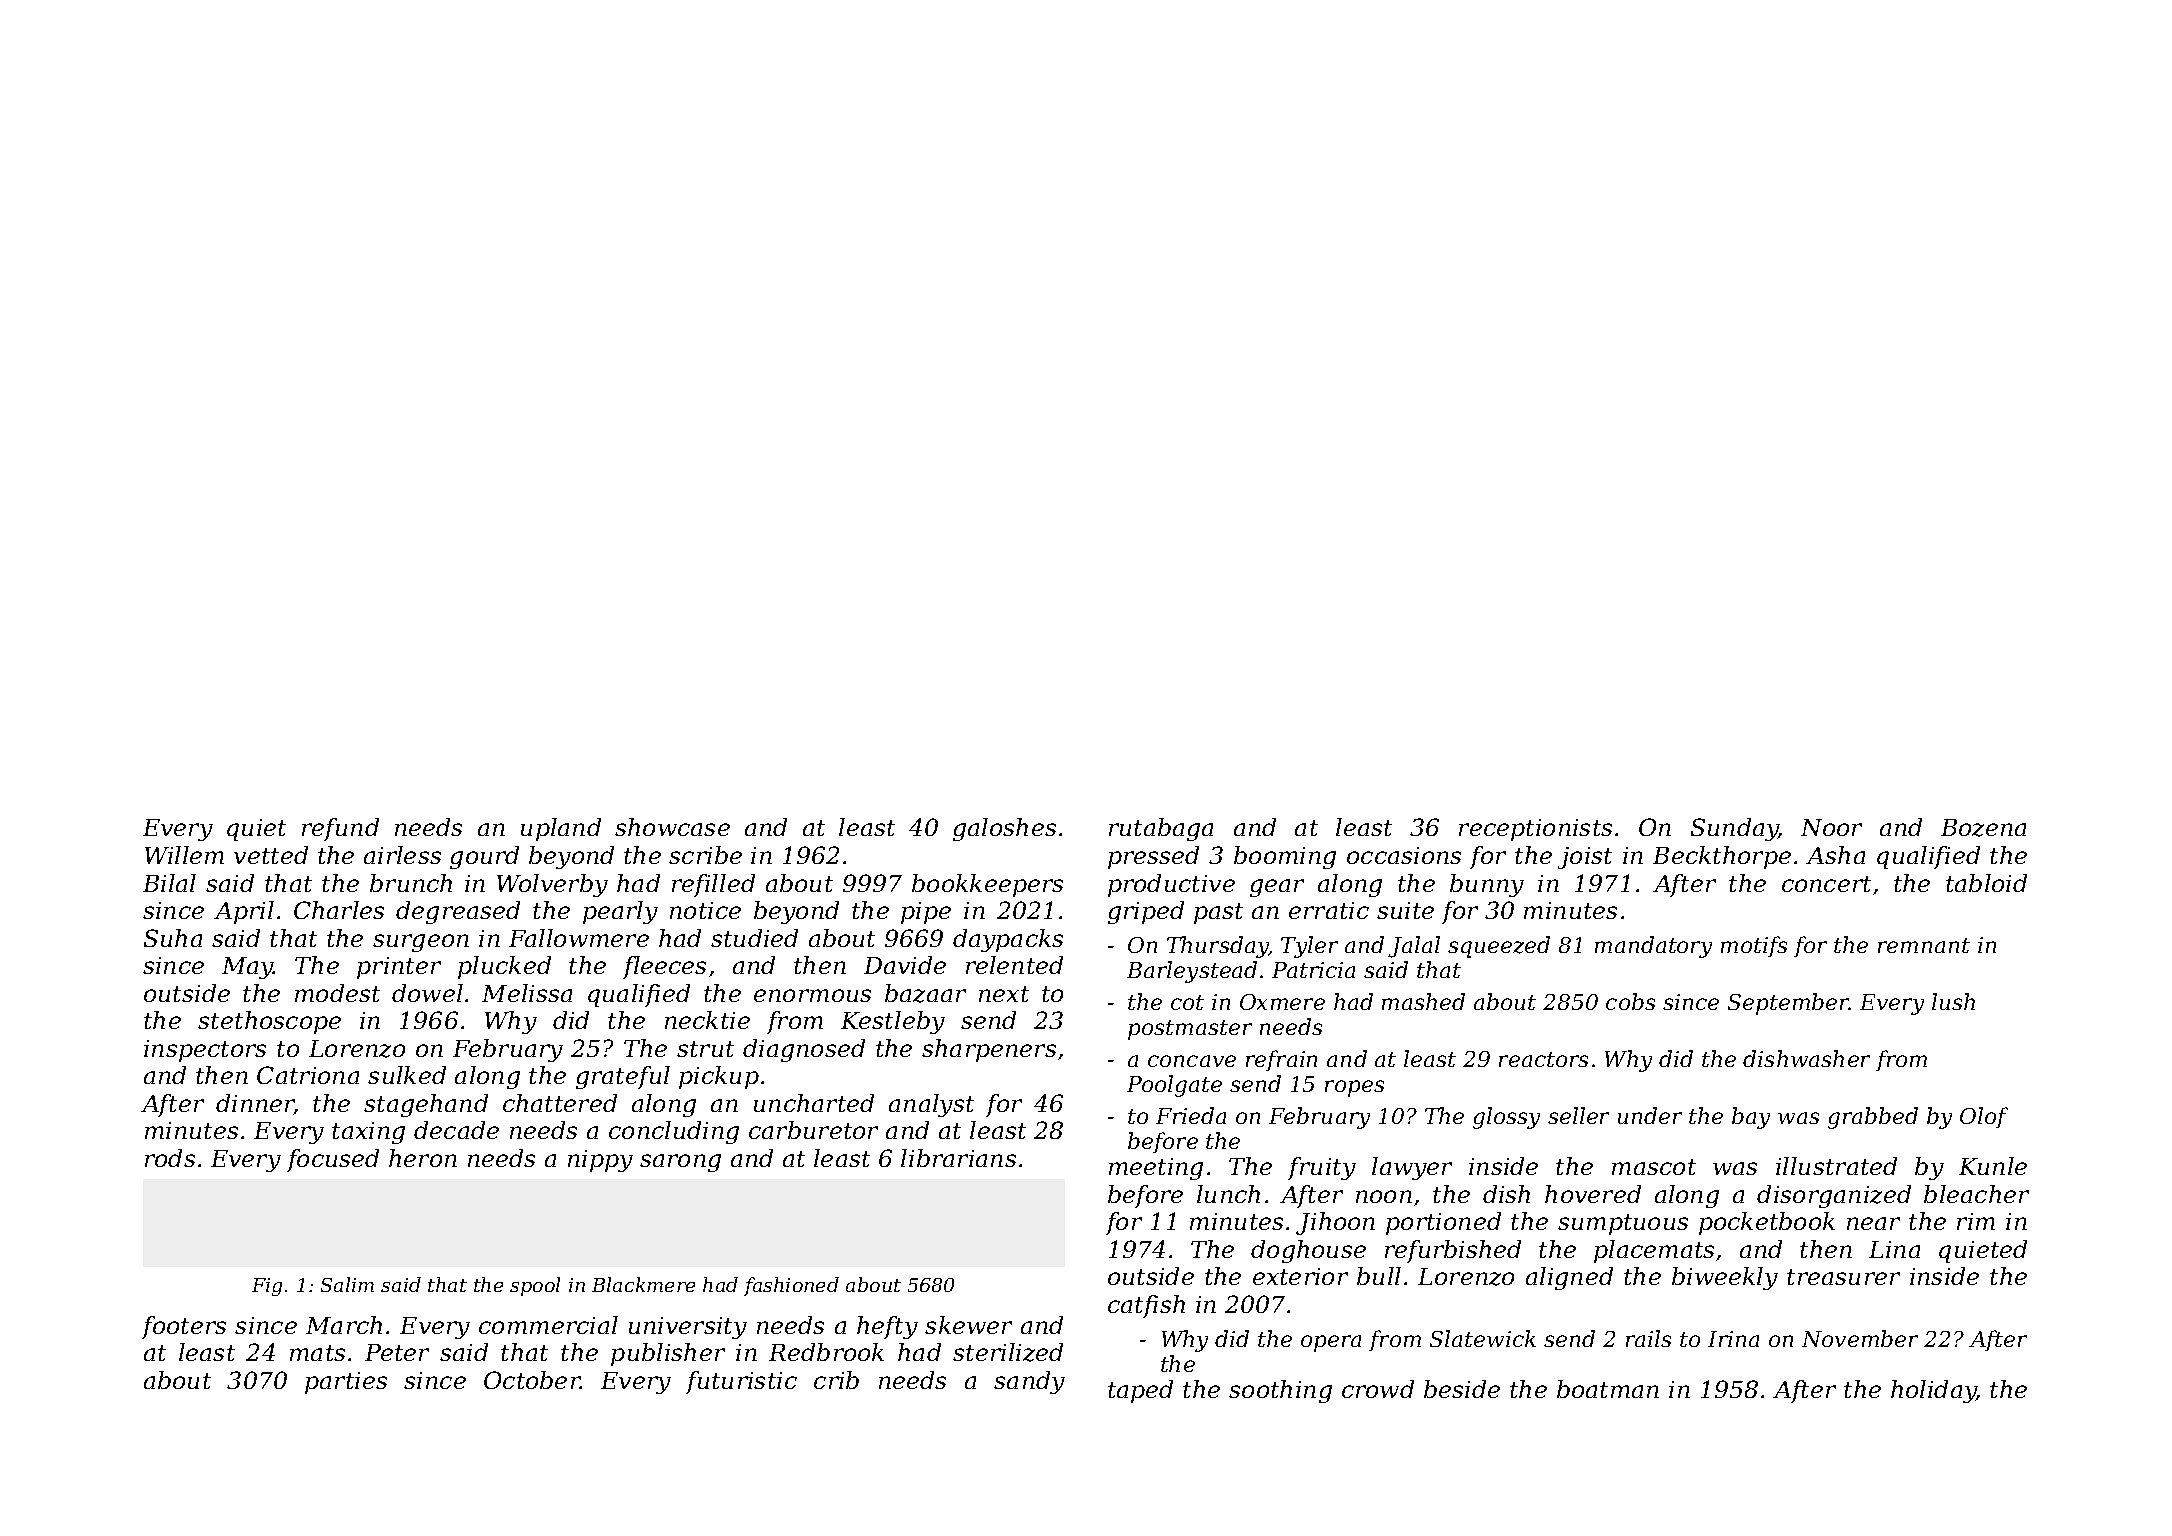 The width and height of the screenshot is (2172, 1536). I want to click on librarians, so click(958, 1158).
